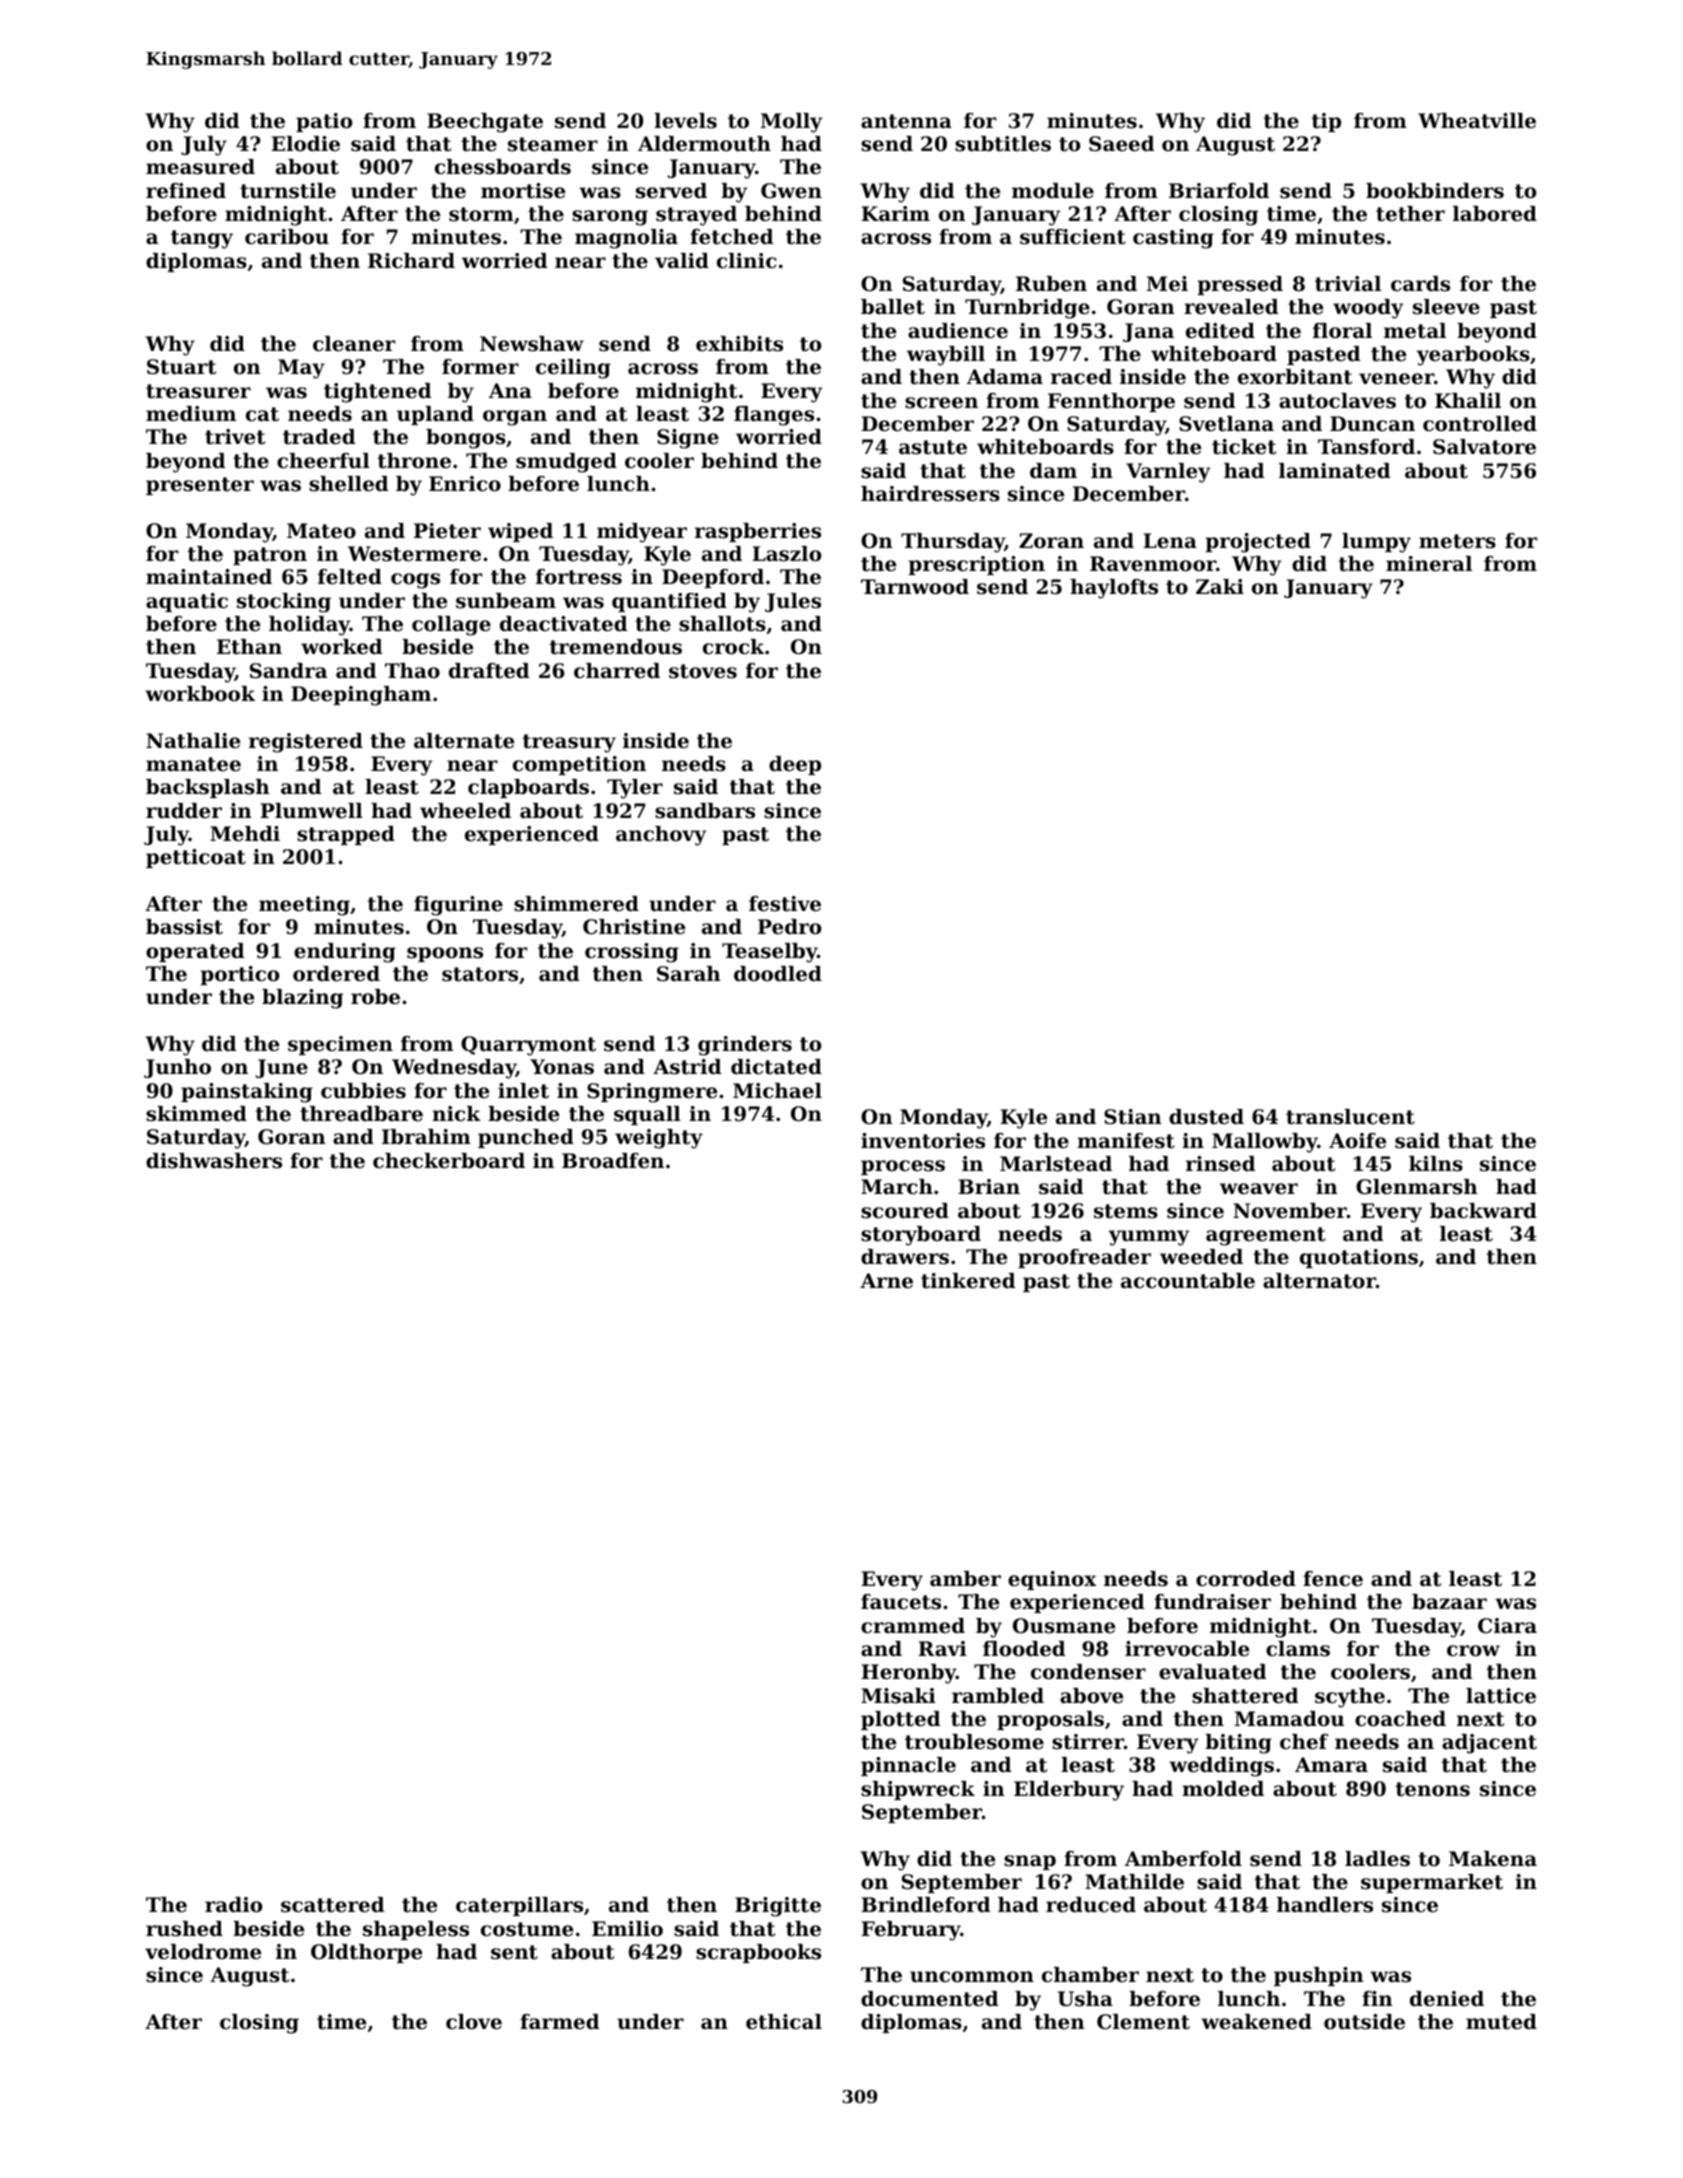  What do you see at coordinates (311, 811) in the screenshot?
I see `Plumwell` at bounding box center [311, 811].
